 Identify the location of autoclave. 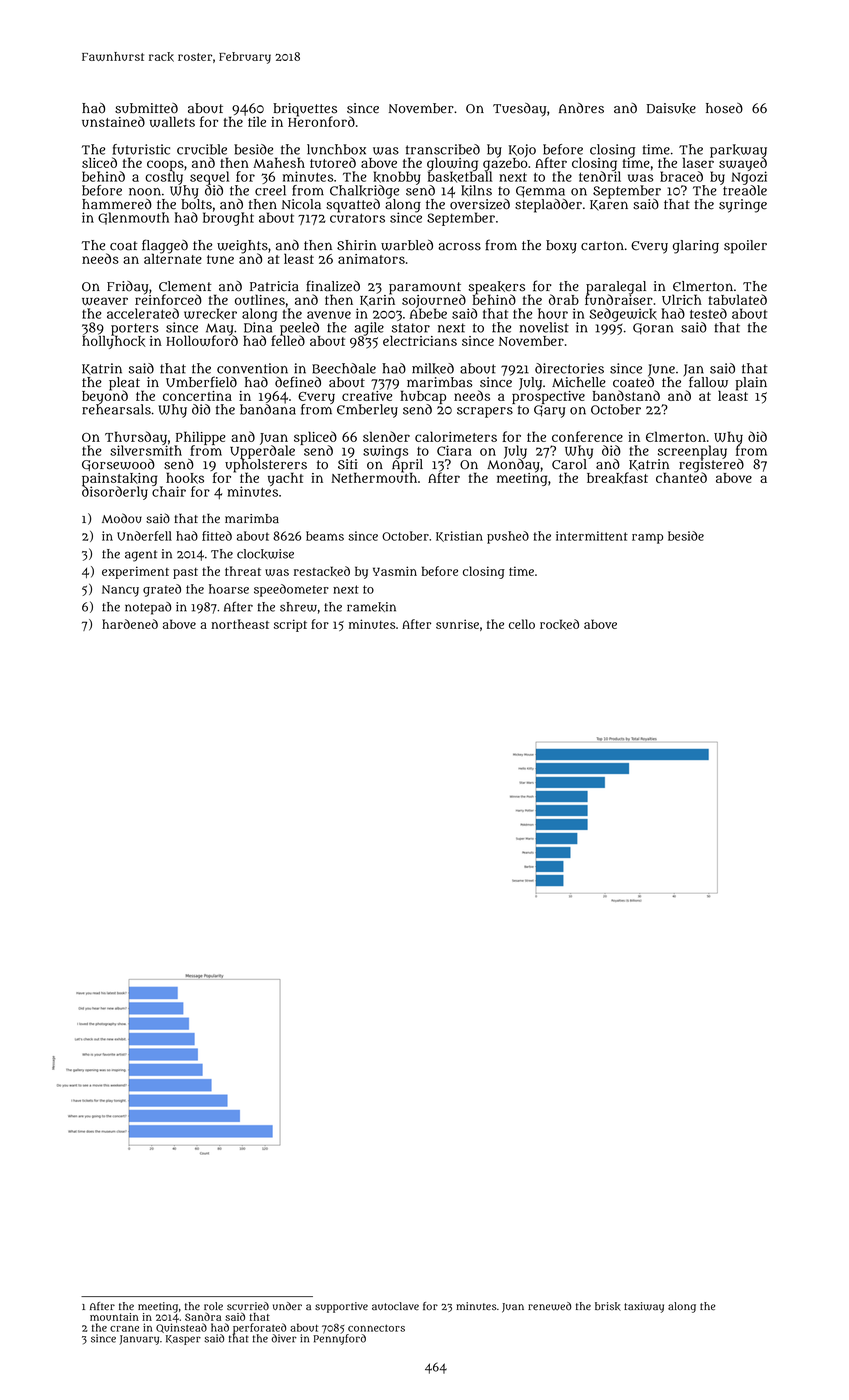
(395, 1306).
